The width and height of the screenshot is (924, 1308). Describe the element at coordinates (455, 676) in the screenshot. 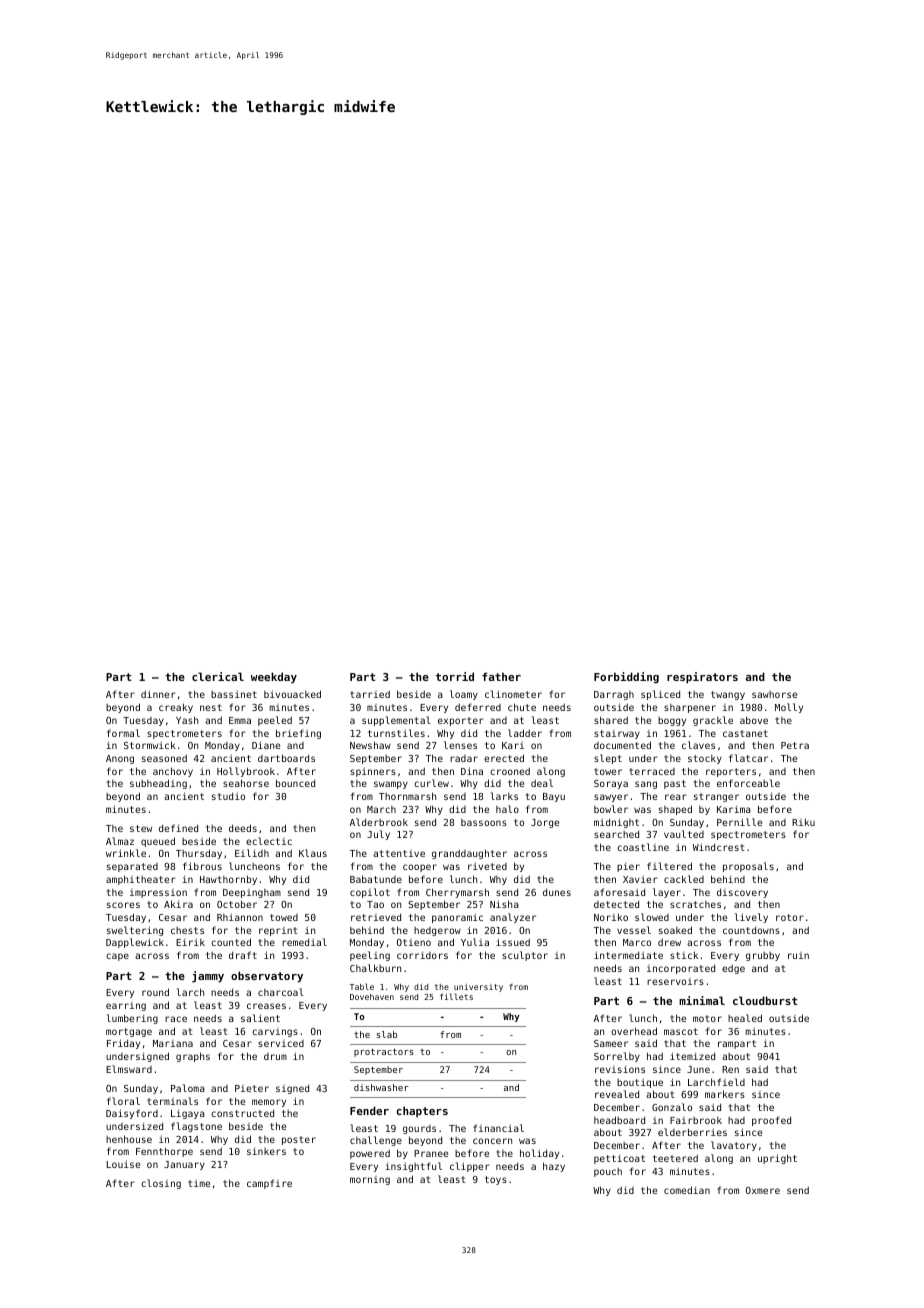

I see `torrid` at that location.
